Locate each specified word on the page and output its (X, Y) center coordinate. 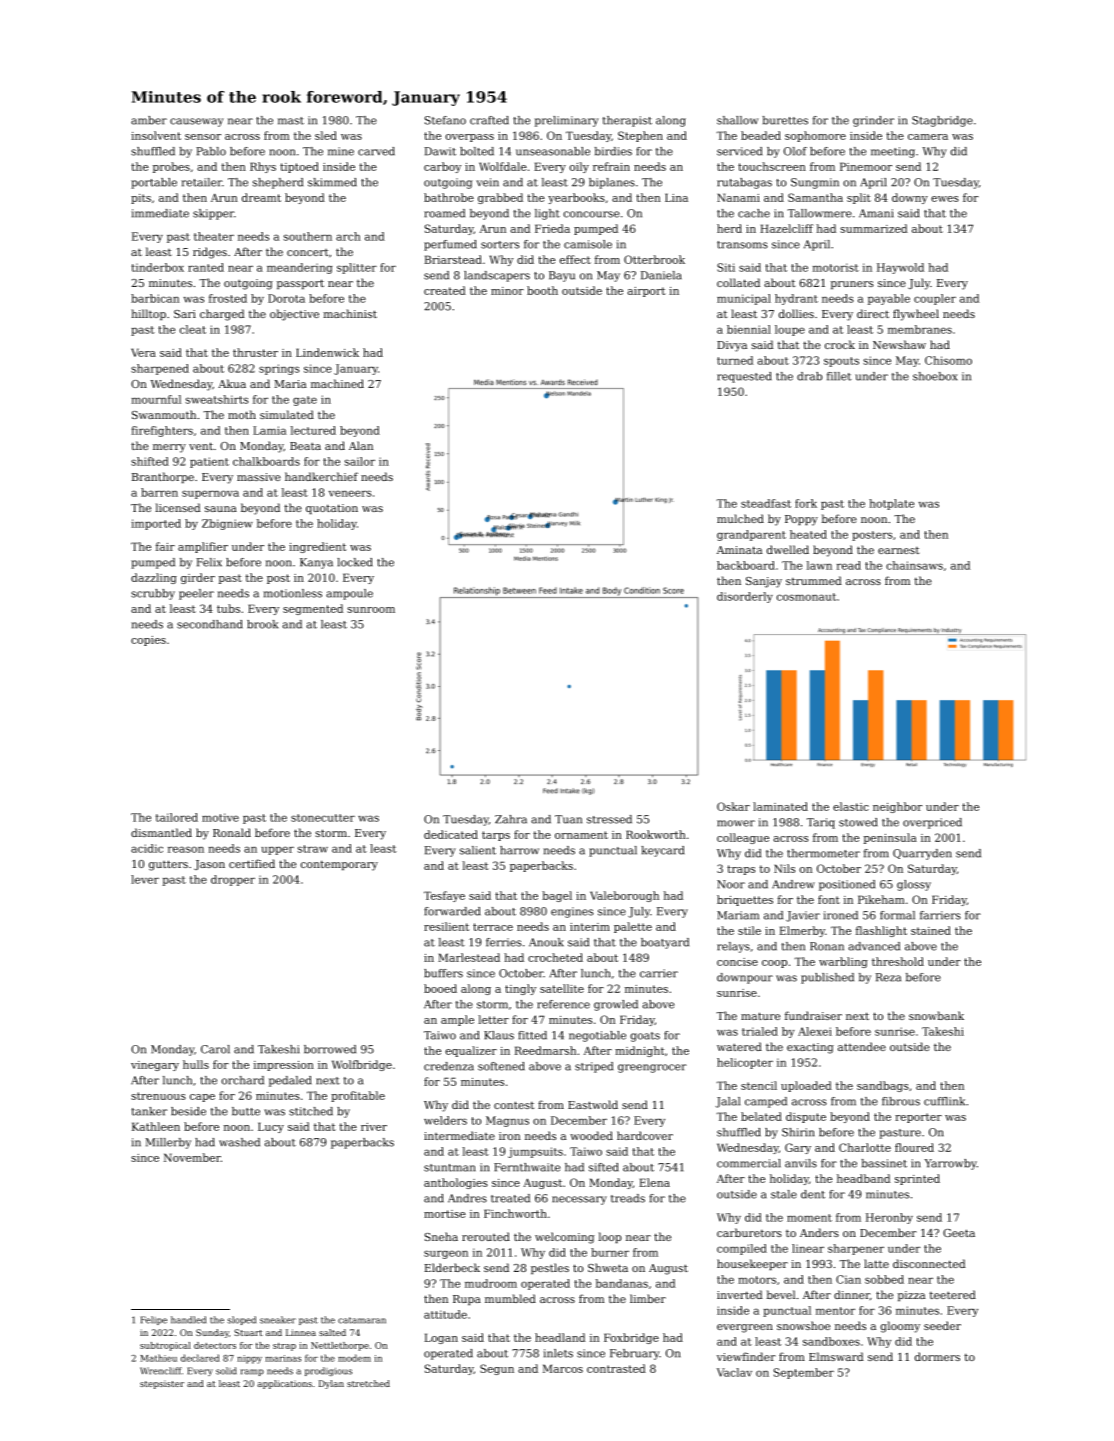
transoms (742, 245)
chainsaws (914, 565)
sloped (241, 1320)
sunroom (371, 610)
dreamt (261, 197)
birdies (613, 151)
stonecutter (323, 818)
